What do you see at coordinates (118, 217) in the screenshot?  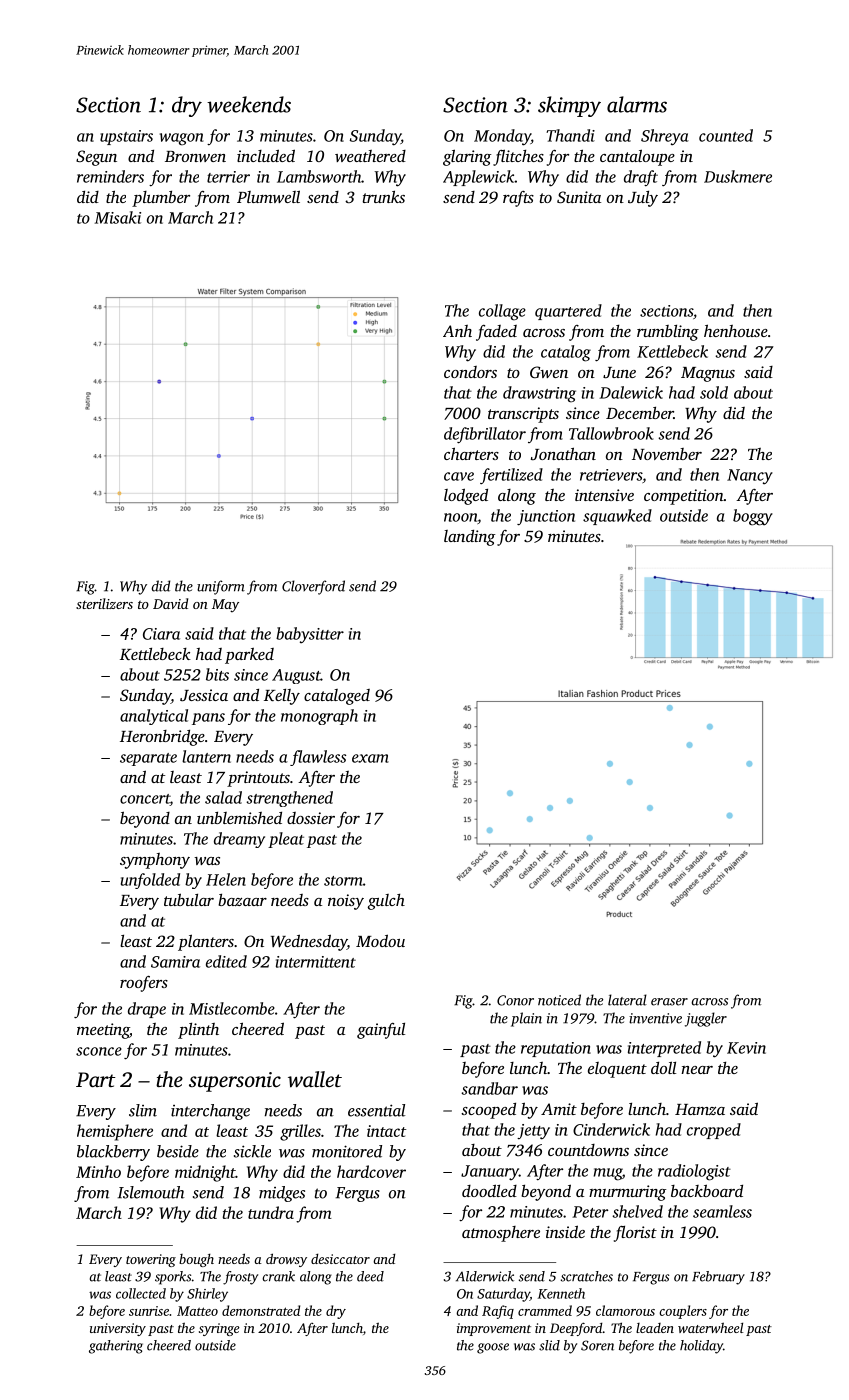 I see `Misaki` at bounding box center [118, 217].
